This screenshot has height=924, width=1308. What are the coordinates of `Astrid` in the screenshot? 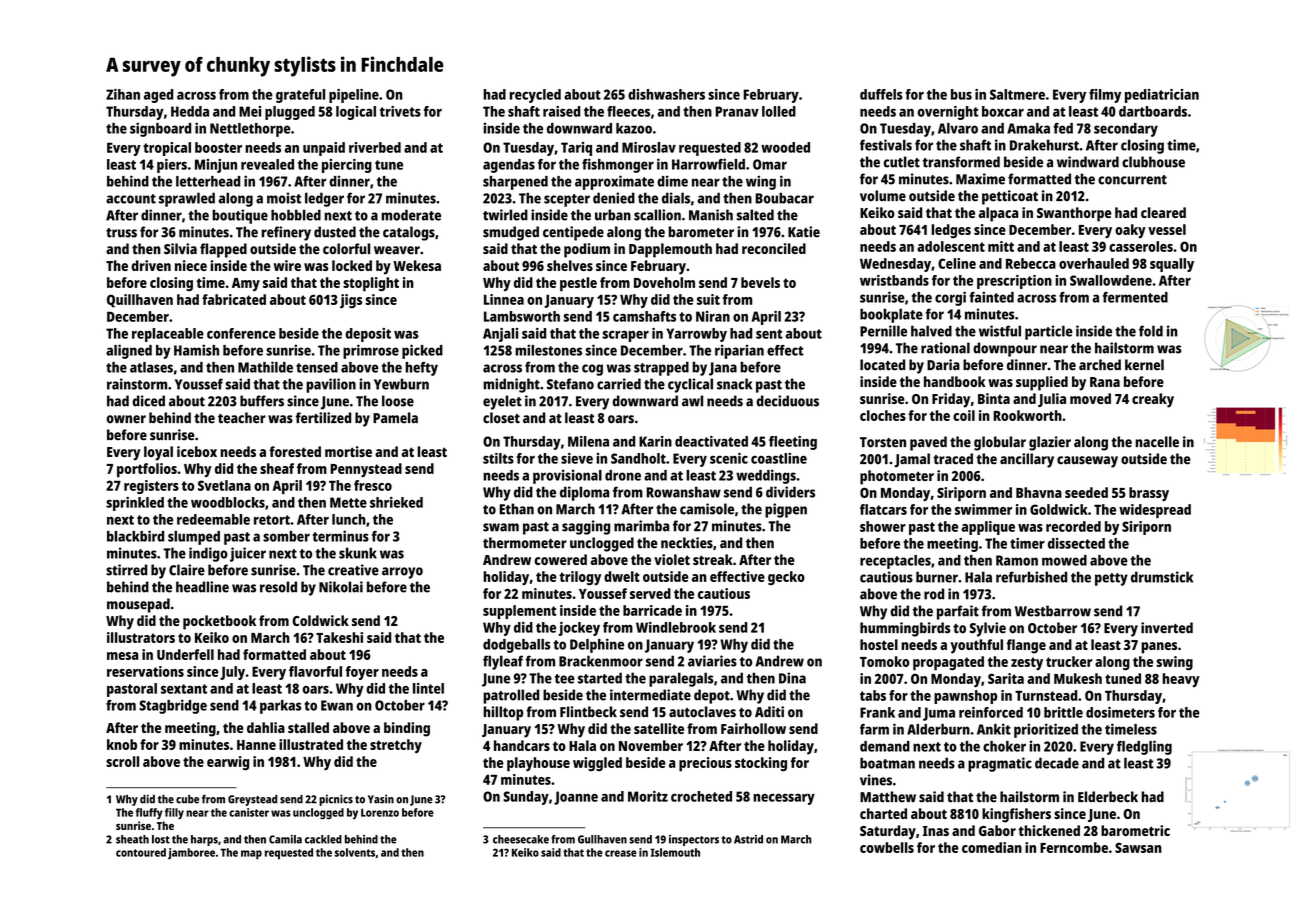 It's located at (748, 839).
